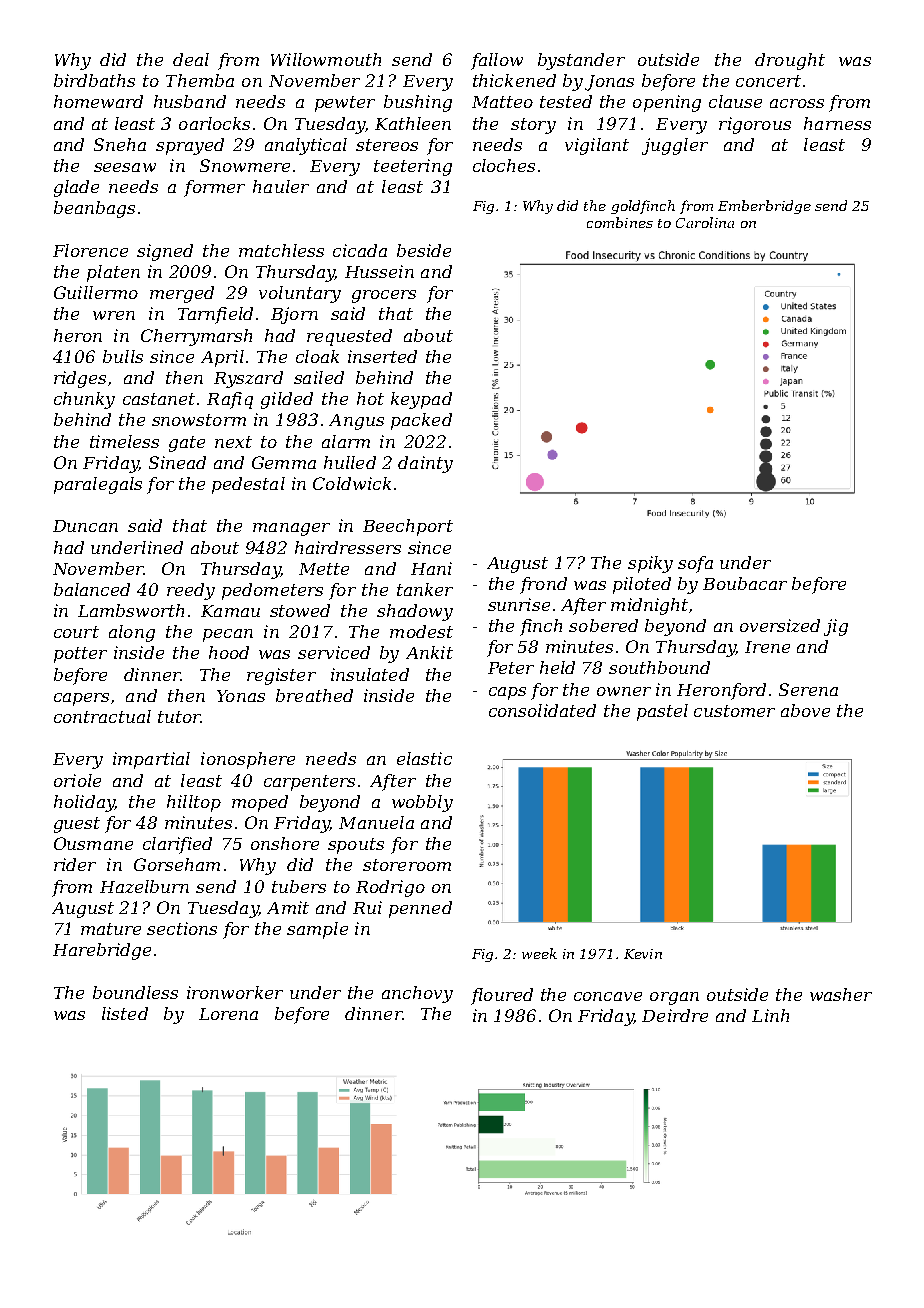 The width and height of the screenshot is (924, 1308). I want to click on sections, so click(182, 928).
